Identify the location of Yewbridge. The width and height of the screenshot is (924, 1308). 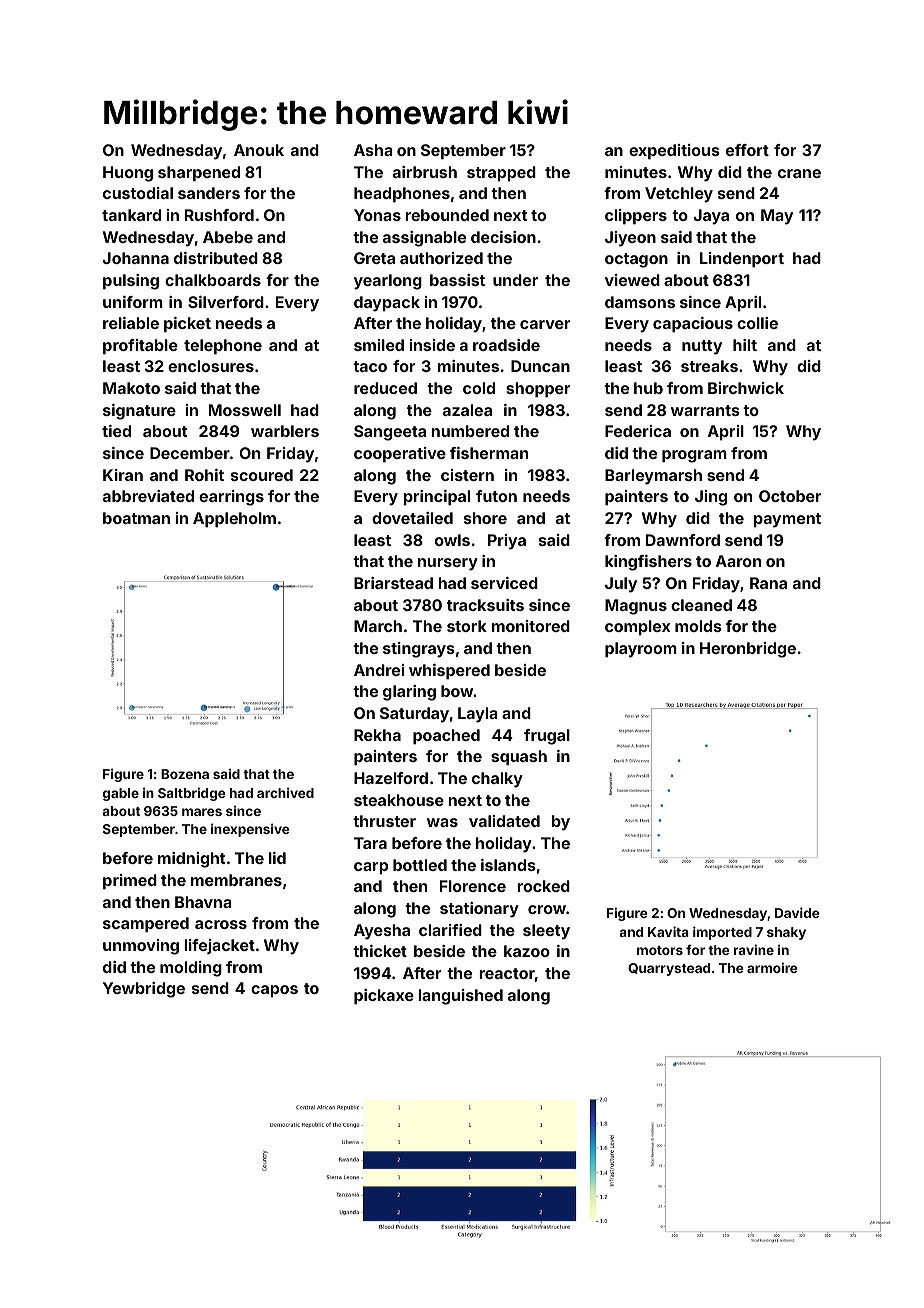
(144, 990).
